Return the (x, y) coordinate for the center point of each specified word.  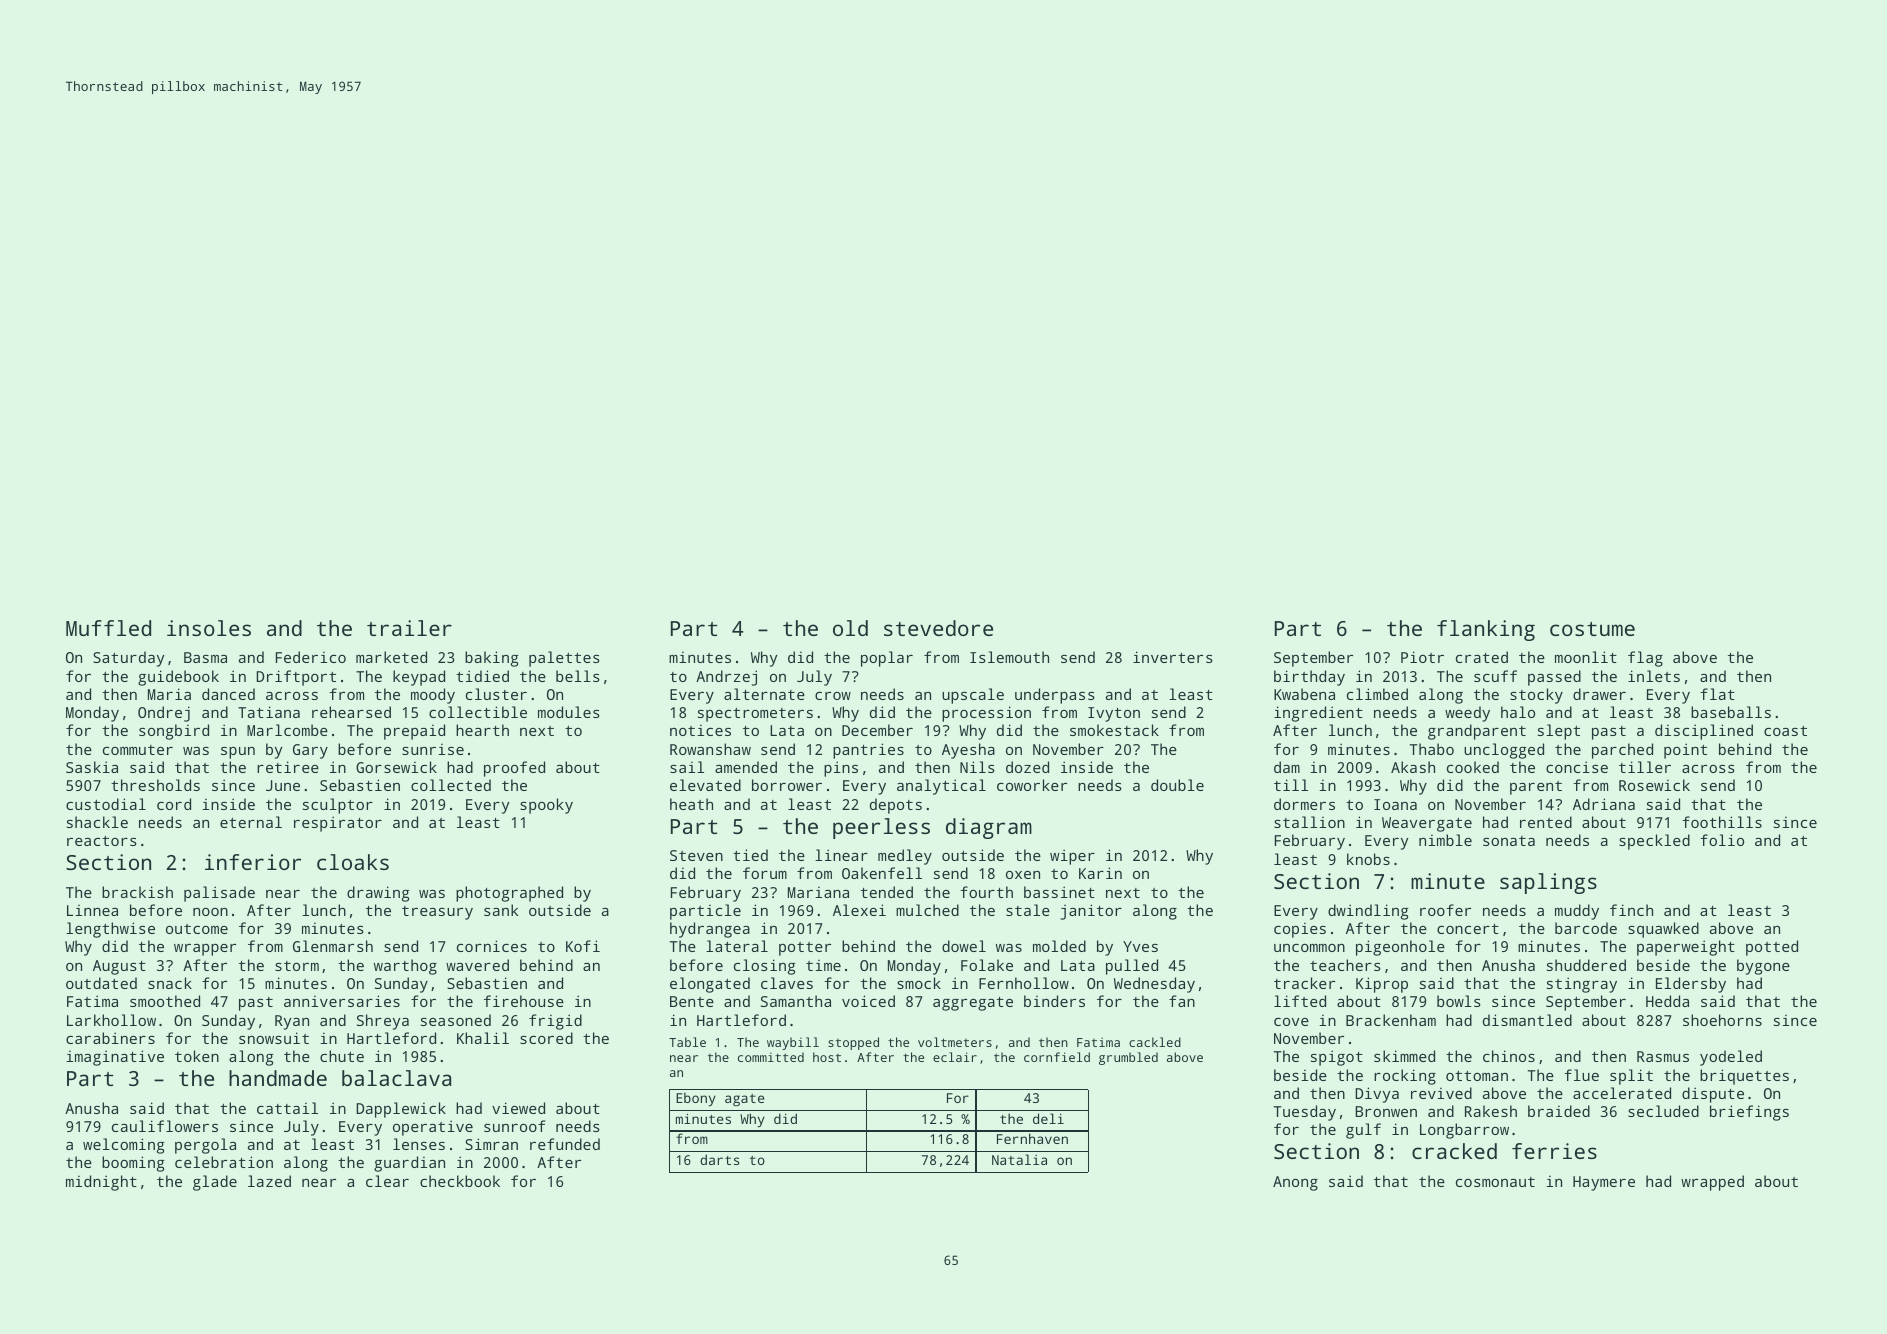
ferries (1554, 1151)
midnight (101, 1183)
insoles (209, 628)
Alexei (859, 910)
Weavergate (1427, 824)
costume (1592, 629)
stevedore (938, 628)
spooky (546, 806)
